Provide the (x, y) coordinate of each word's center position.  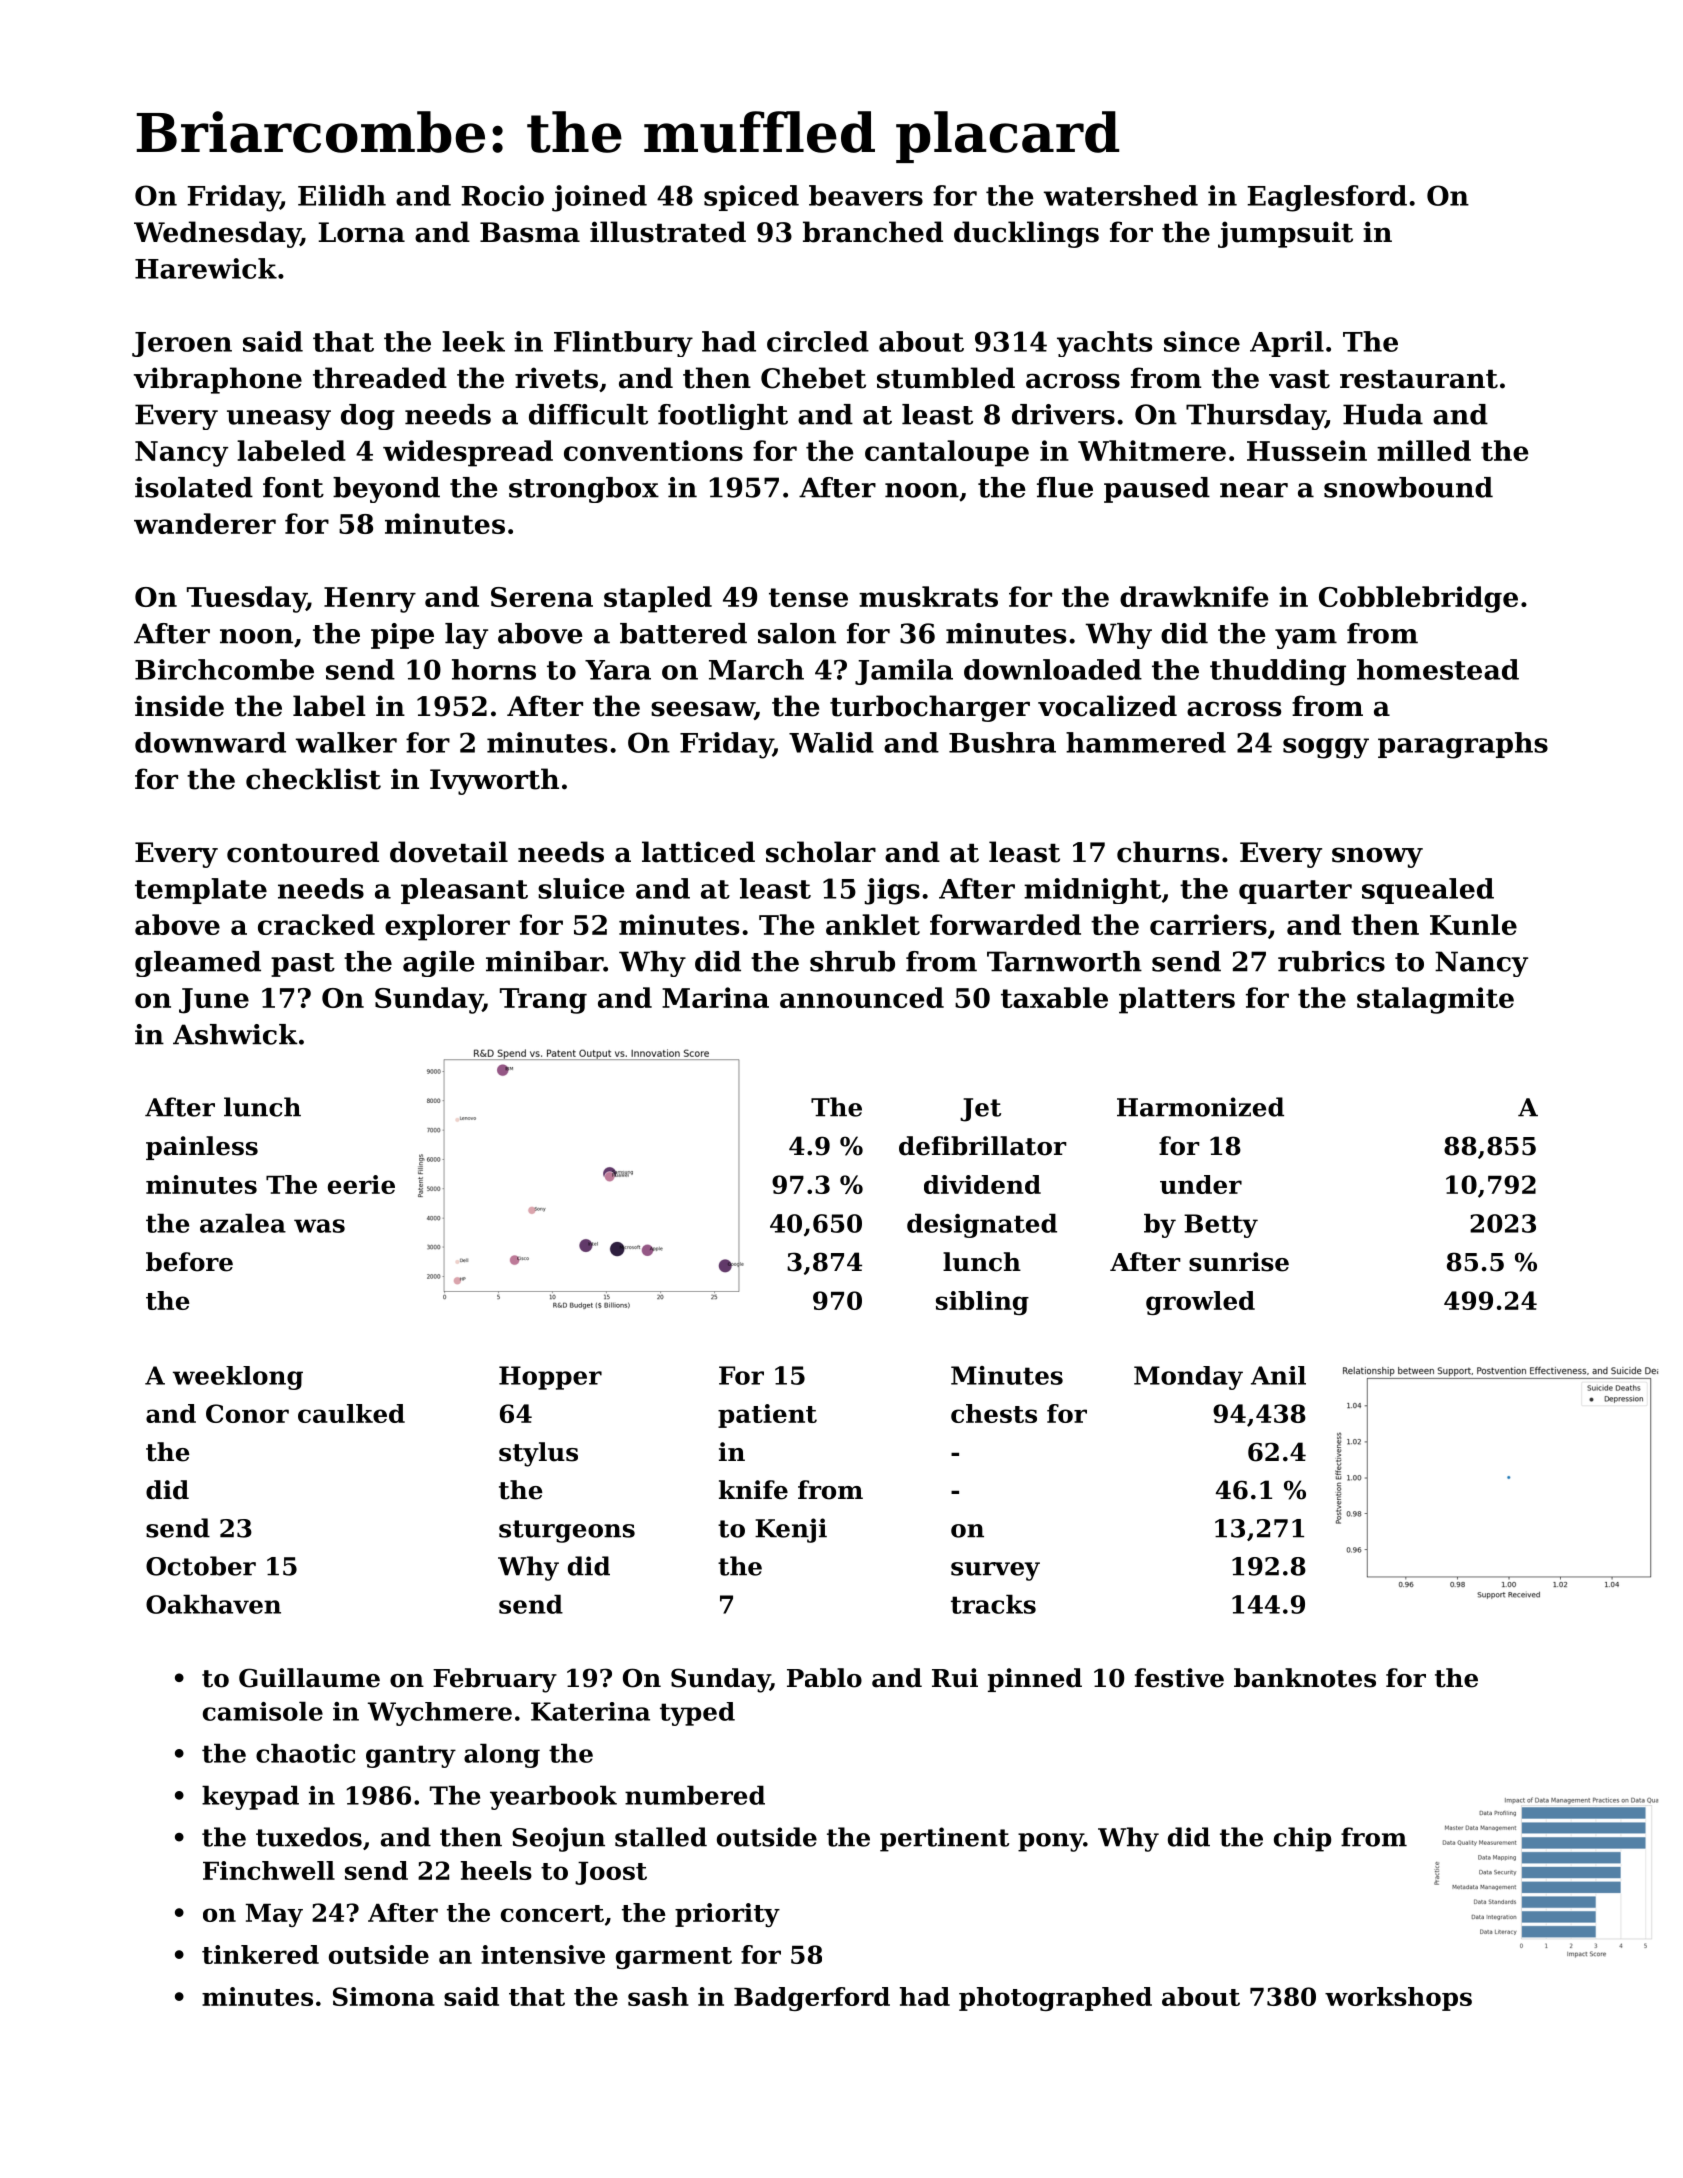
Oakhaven (213, 1604)
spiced (751, 198)
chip (1302, 1839)
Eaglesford (1327, 198)
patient (767, 1416)
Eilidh (342, 195)
